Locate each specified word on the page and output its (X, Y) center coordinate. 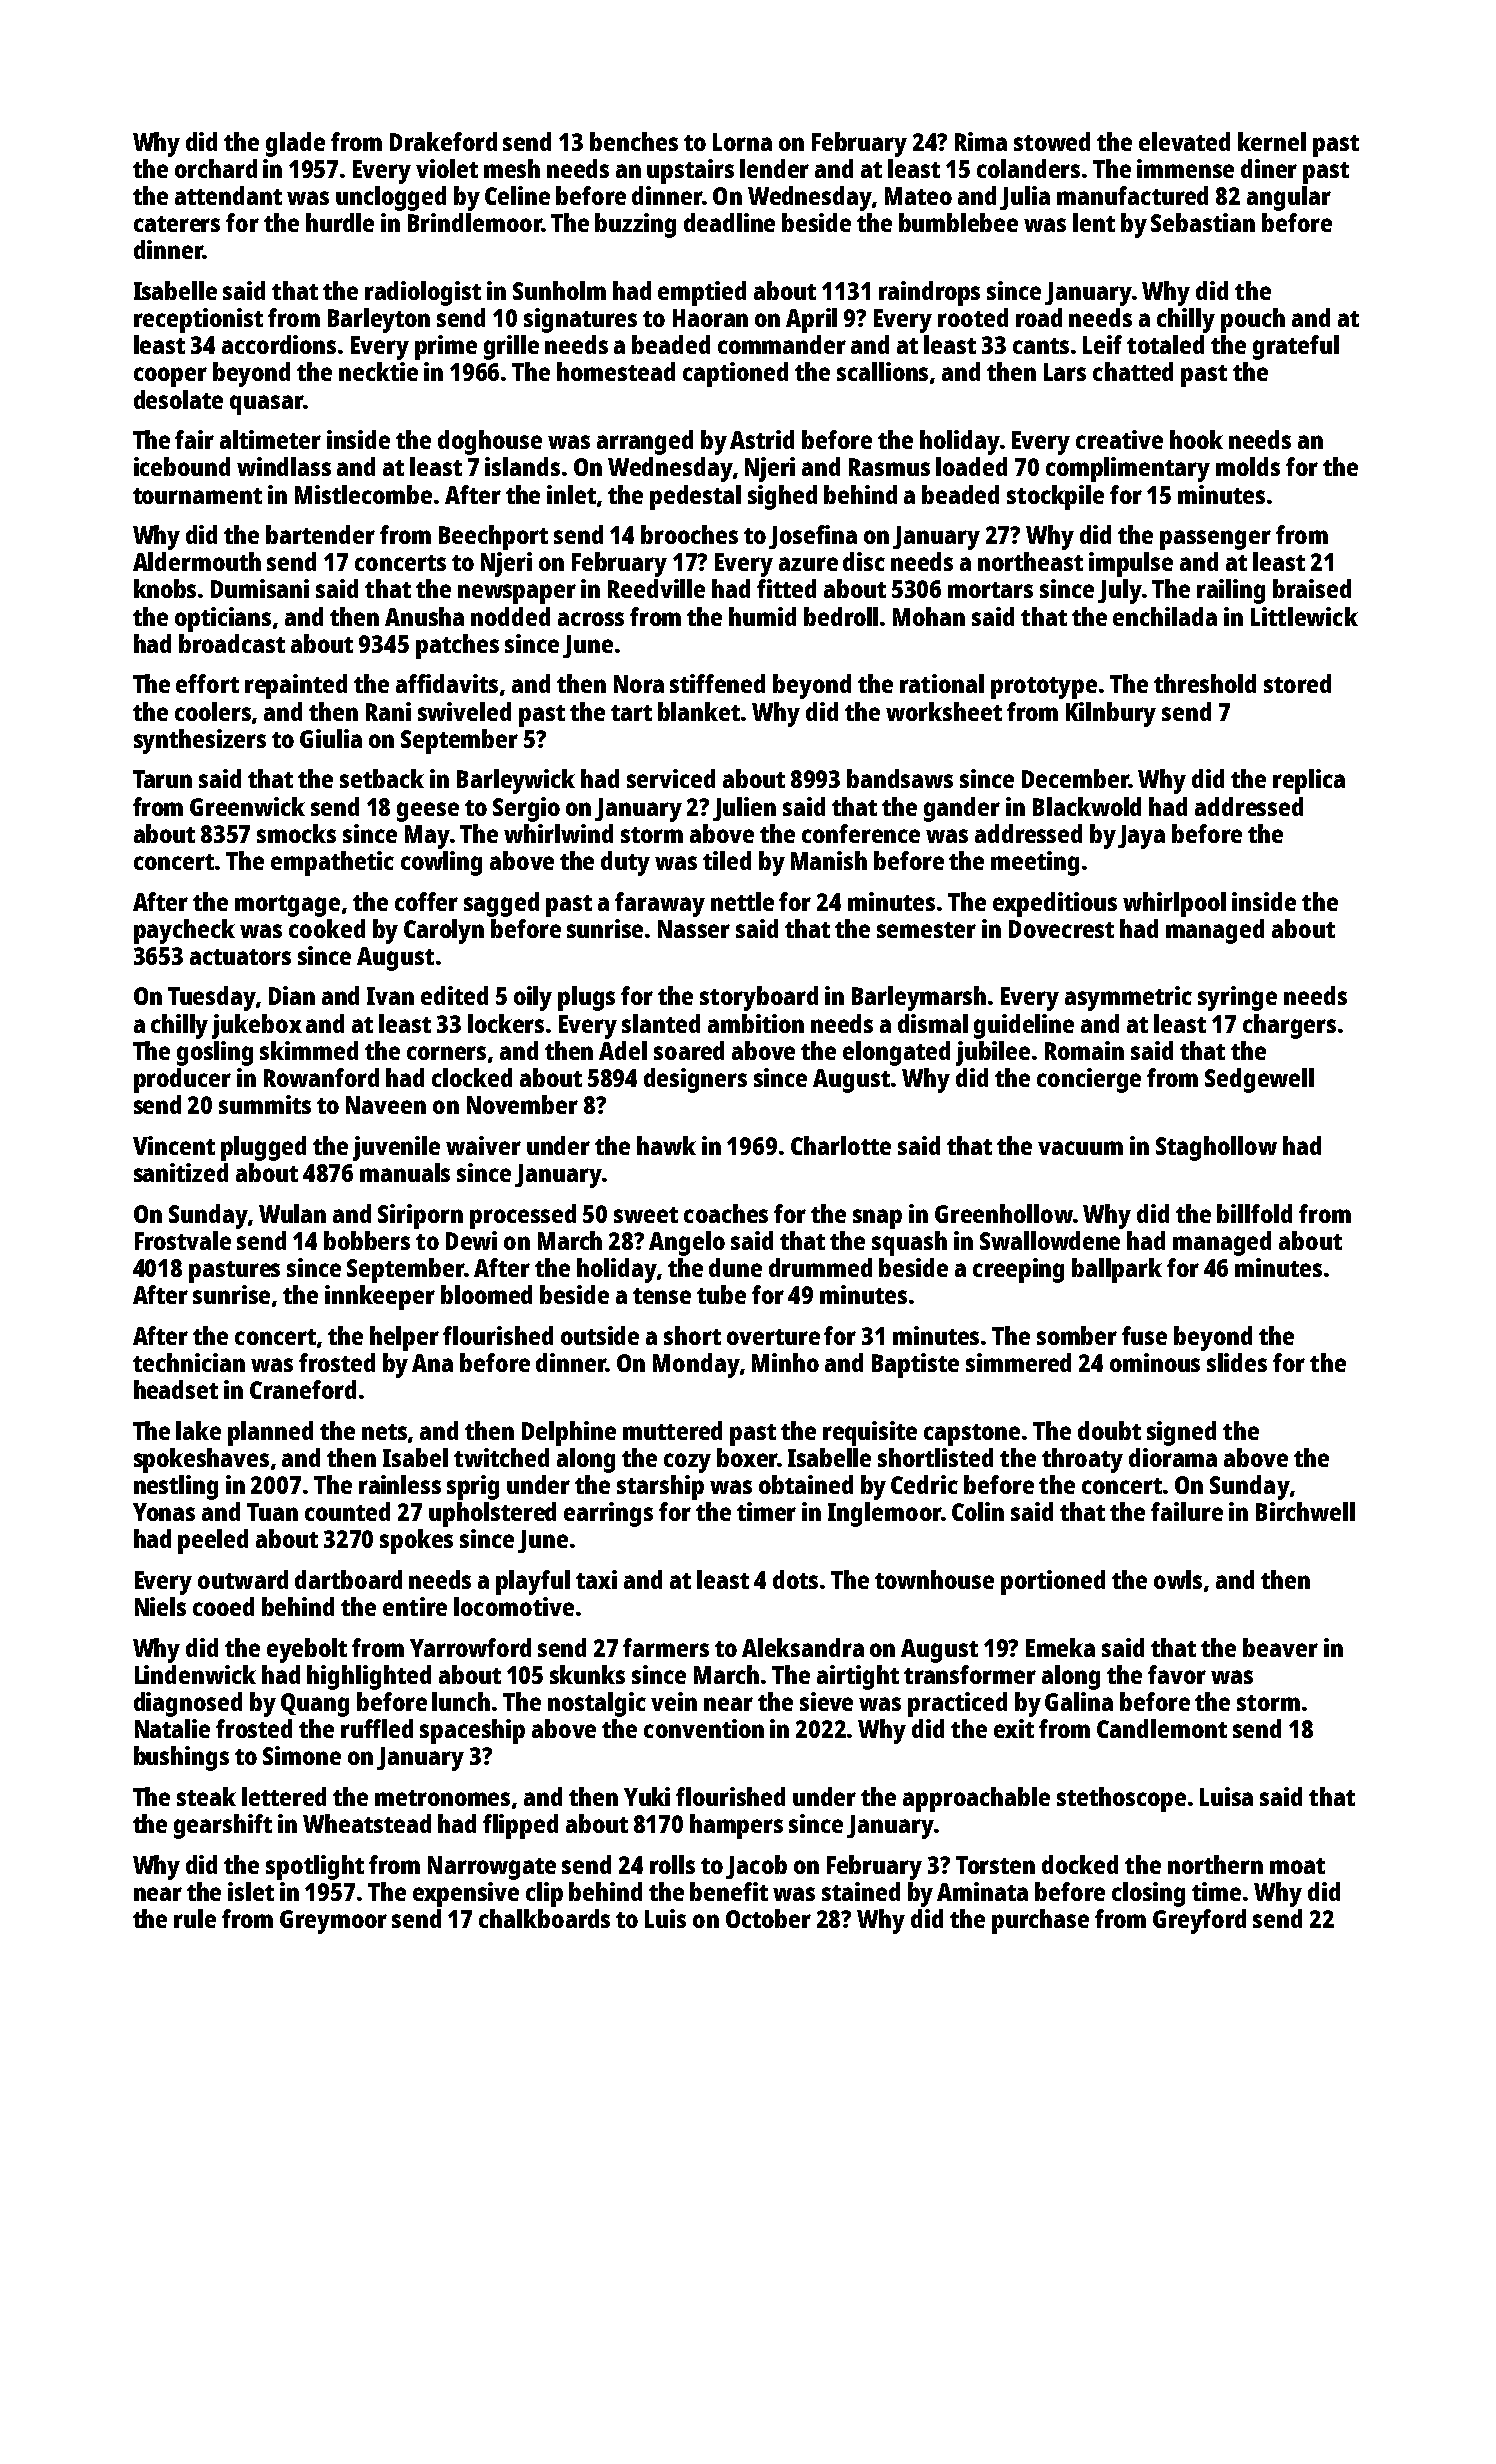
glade (295, 144)
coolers (213, 711)
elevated (1184, 141)
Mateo (918, 196)
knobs (165, 588)
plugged (263, 1148)
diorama (1173, 1457)
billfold (1254, 1213)
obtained (806, 1484)
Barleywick (516, 781)
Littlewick (1304, 616)
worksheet (944, 711)
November (522, 1104)
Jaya (1141, 837)
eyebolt (307, 1650)
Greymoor (333, 1922)
